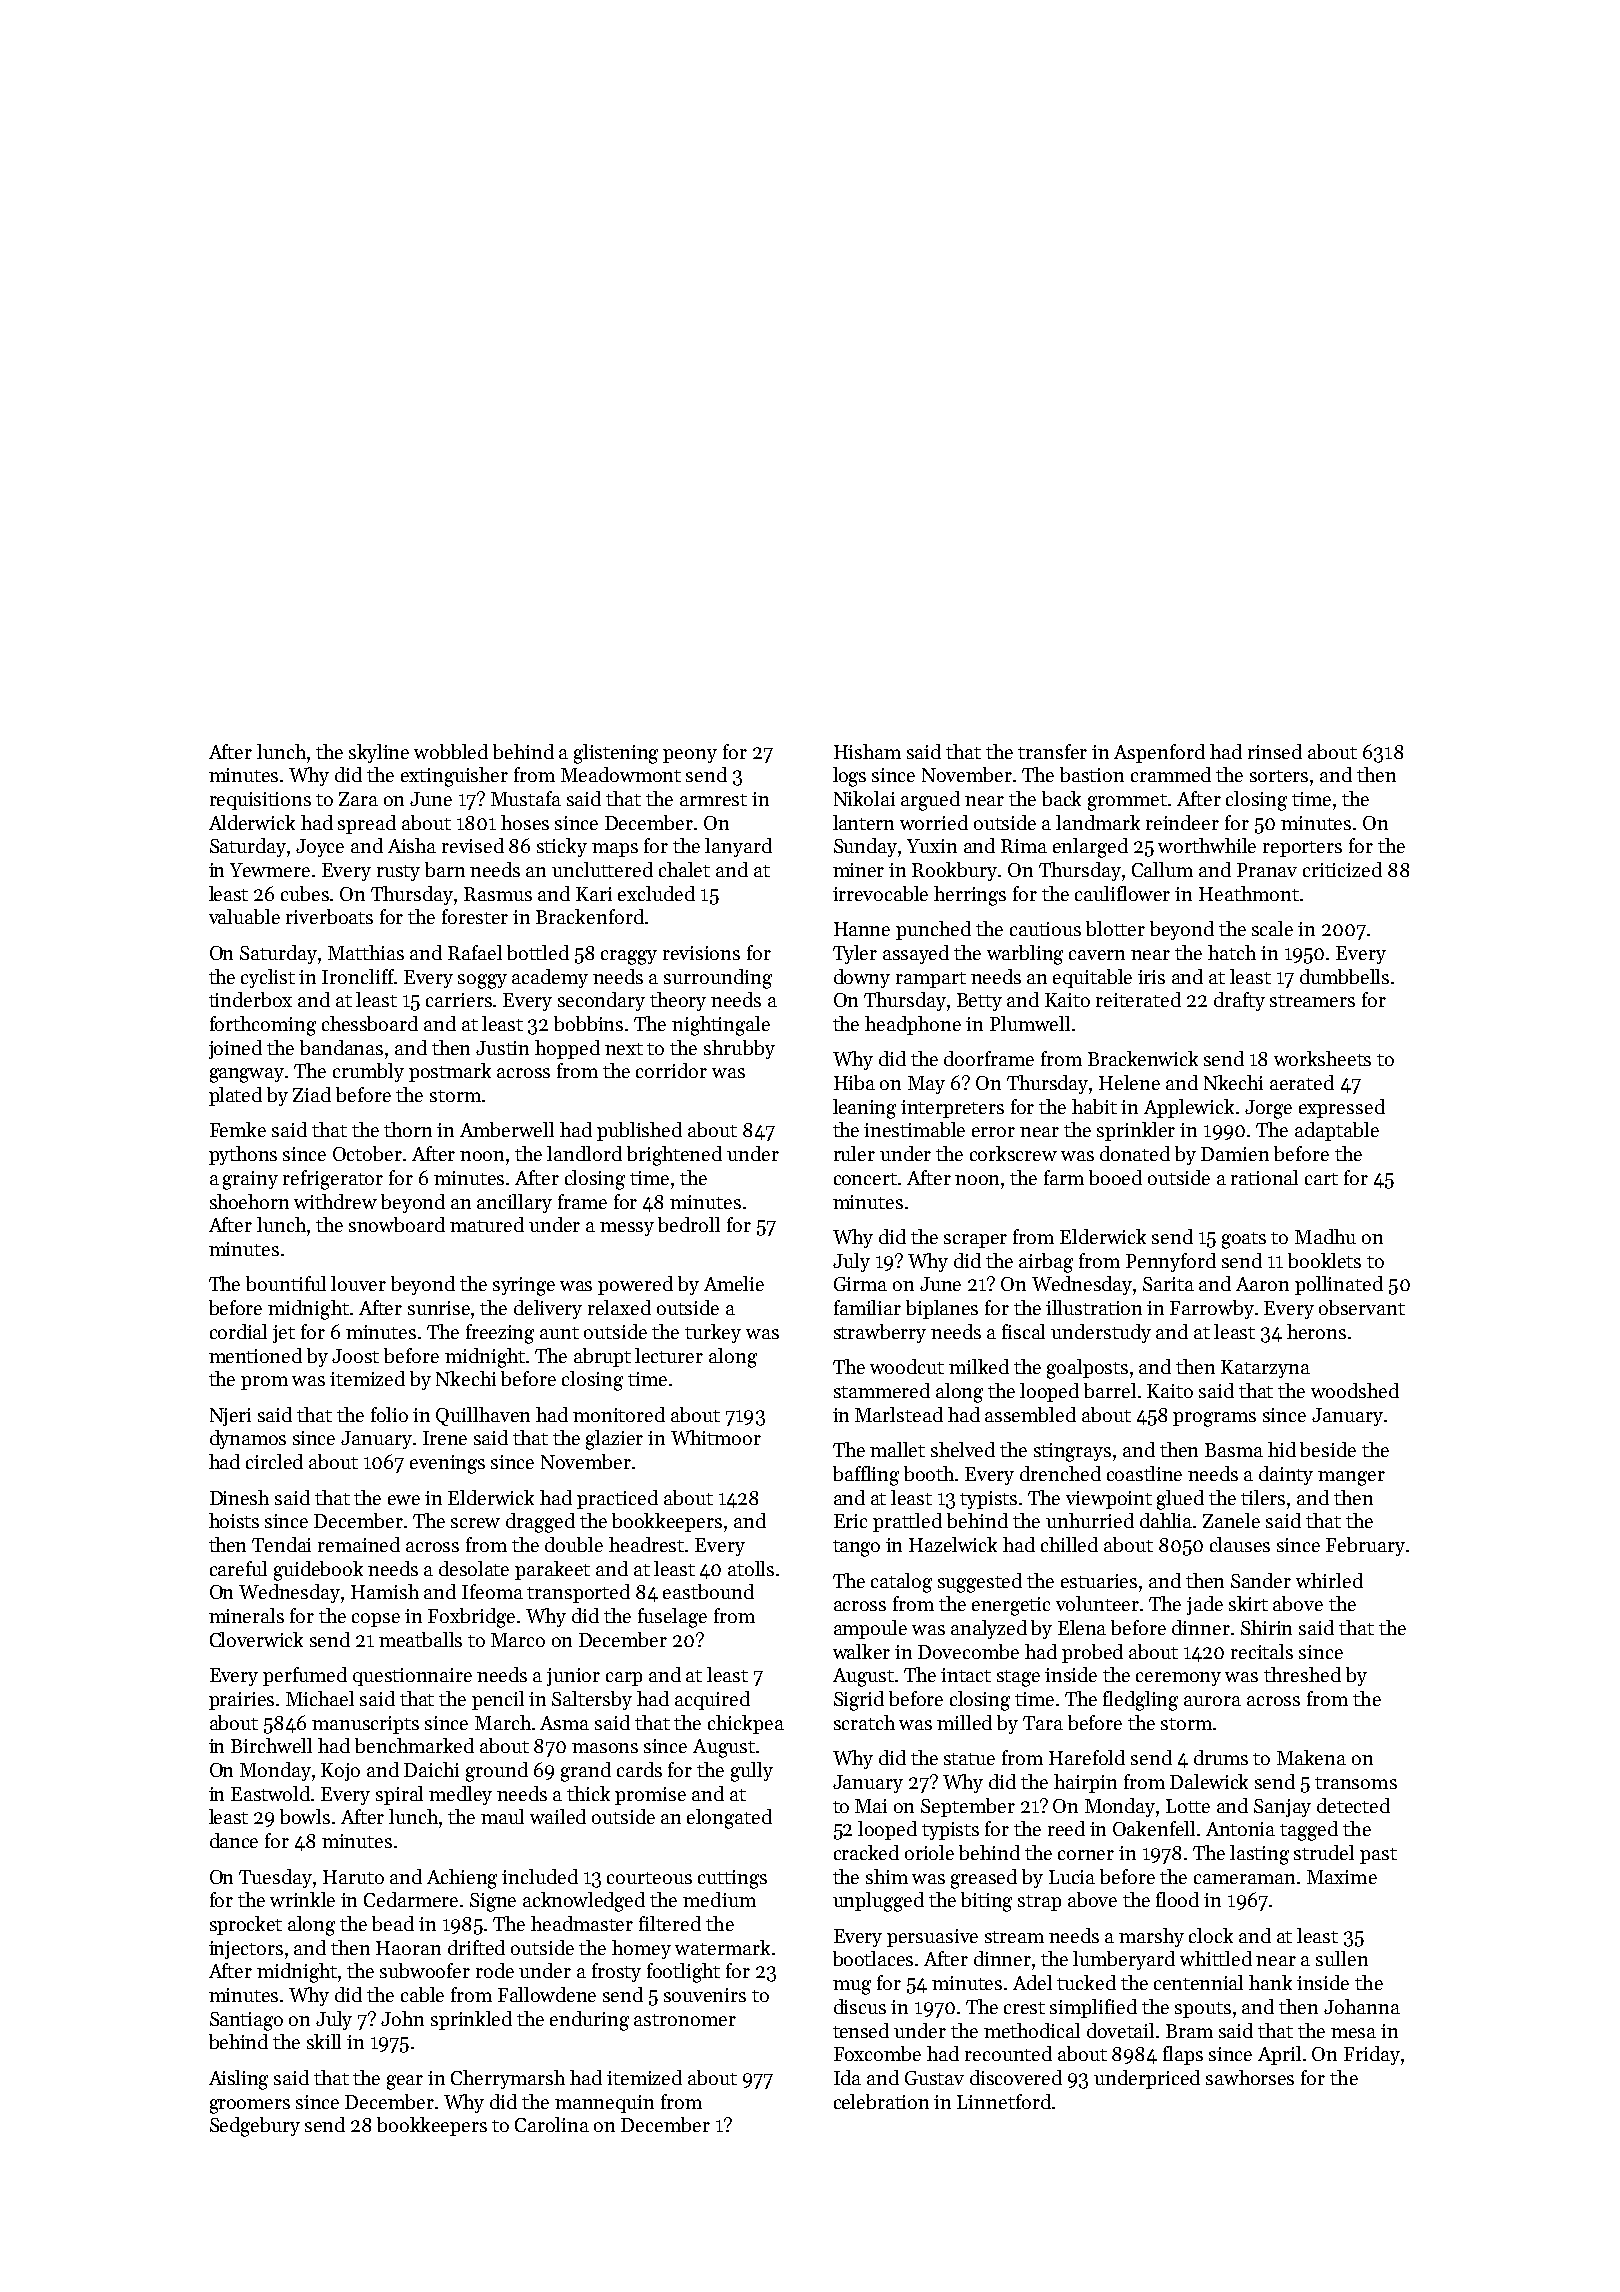 Image resolution: width=1620 pixels, height=2292 pixels. Describe the element at coordinates (1325, 1236) in the document. I see `Madhu` at that location.
